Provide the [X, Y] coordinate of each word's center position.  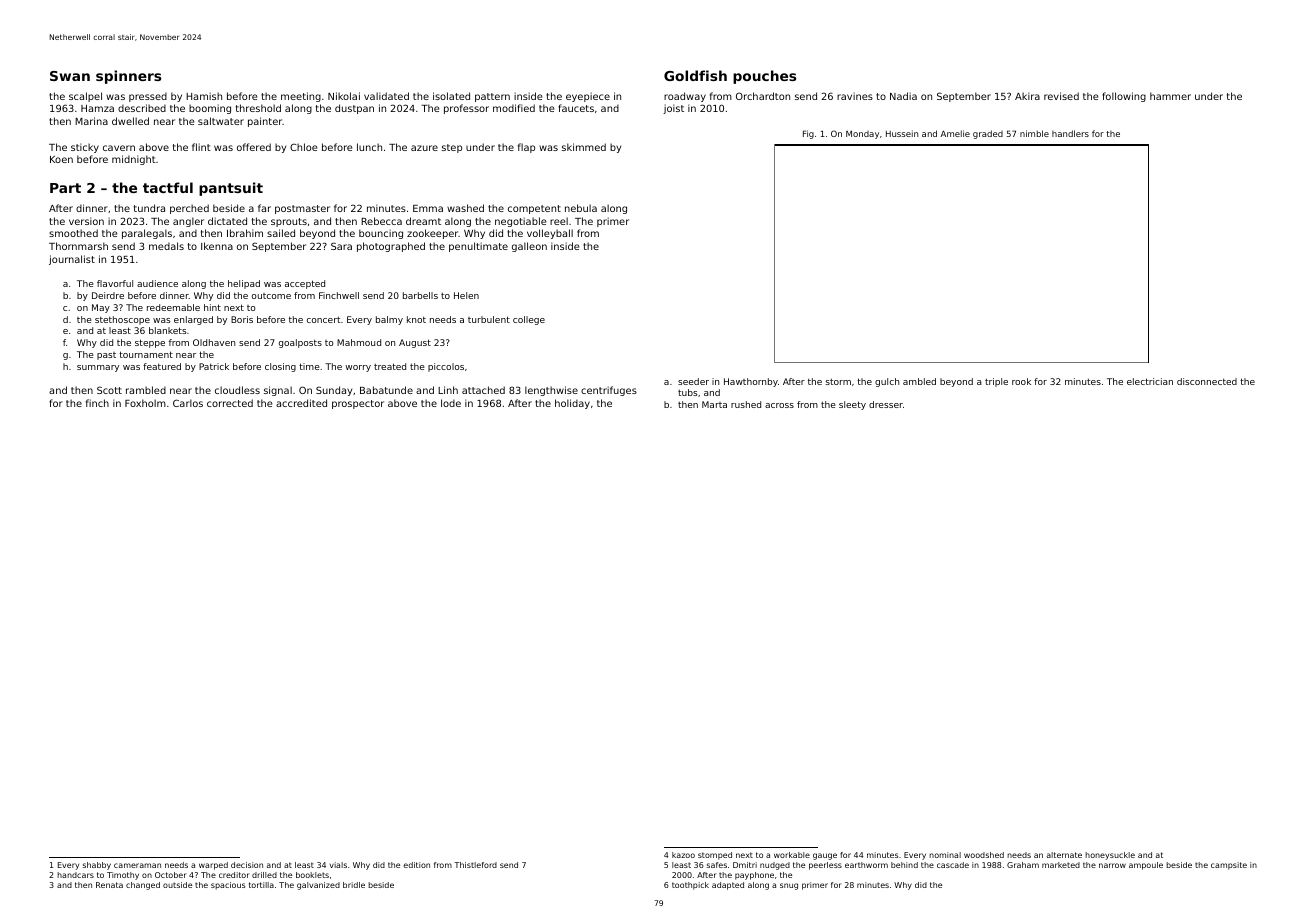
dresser [886, 404]
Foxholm [145, 403]
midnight [134, 160]
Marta [714, 404]
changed [143, 886]
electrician [1150, 381]
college [529, 320]
